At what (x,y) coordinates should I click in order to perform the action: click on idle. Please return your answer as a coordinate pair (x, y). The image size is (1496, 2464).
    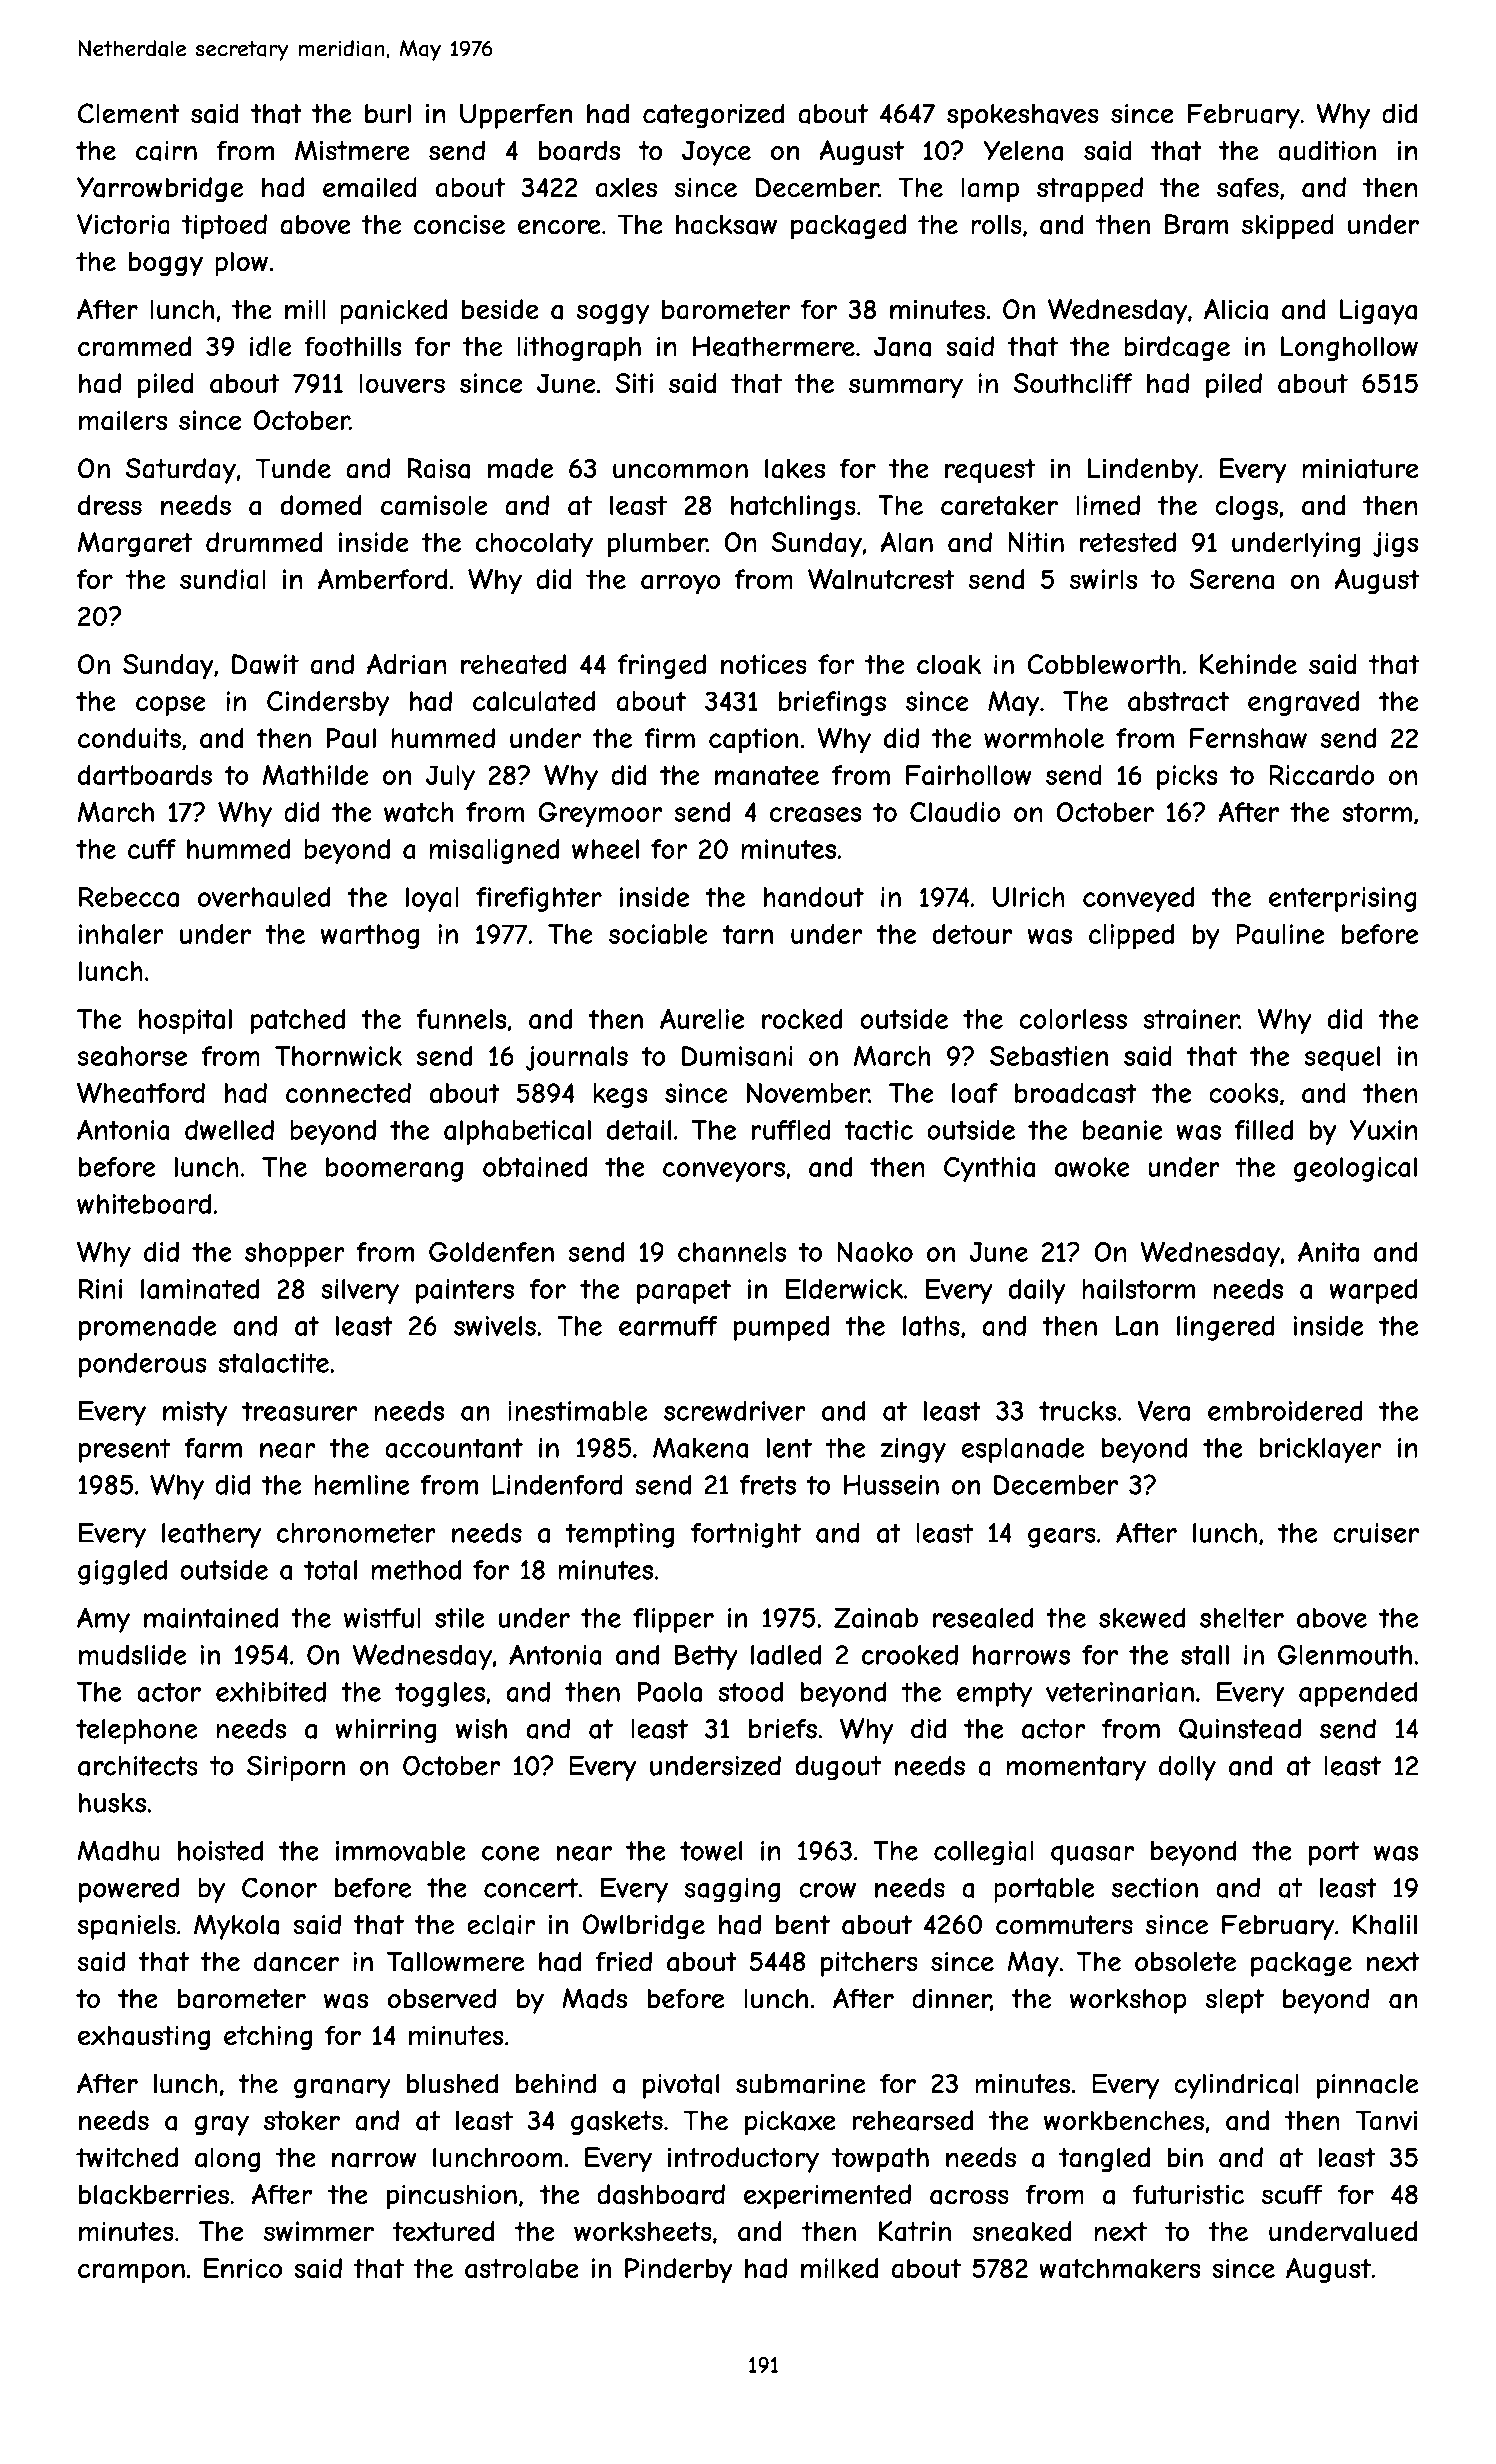
    Looking at the image, I should click on (270, 346).
